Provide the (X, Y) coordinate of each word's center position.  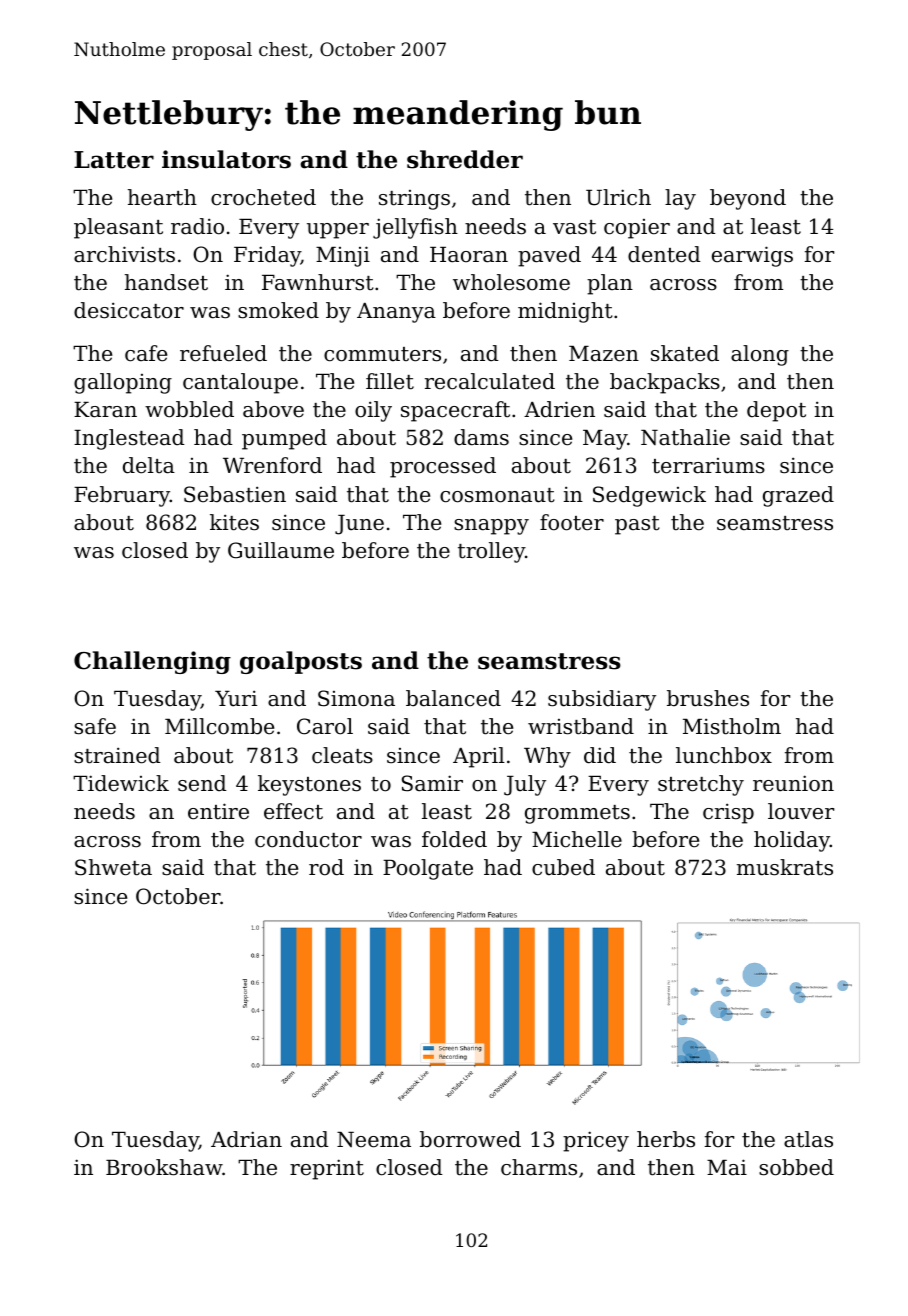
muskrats (785, 867)
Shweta (113, 867)
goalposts (301, 662)
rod (326, 867)
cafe (146, 353)
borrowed (470, 1139)
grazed (798, 496)
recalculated (490, 381)
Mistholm (732, 726)
